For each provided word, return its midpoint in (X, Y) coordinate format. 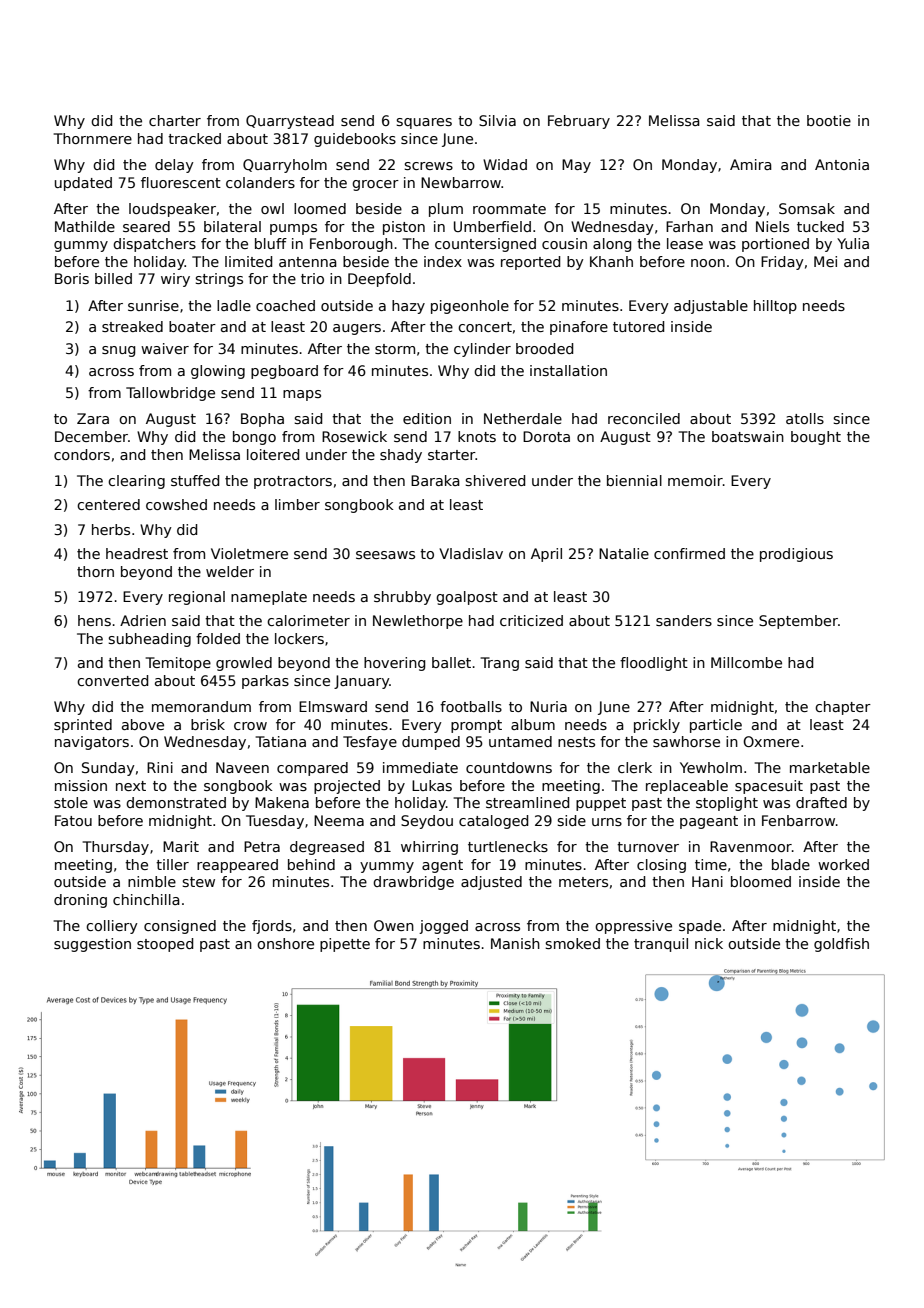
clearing (136, 482)
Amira (751, 164)
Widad (505, 164)
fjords (272, 927)
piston (404, 228)
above (143, 724)
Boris (72, 278)
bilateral (232, 226)
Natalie (624, 553)
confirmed (689, 553)
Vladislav (471, 553)
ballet (451, 662)
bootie (829, 120)
